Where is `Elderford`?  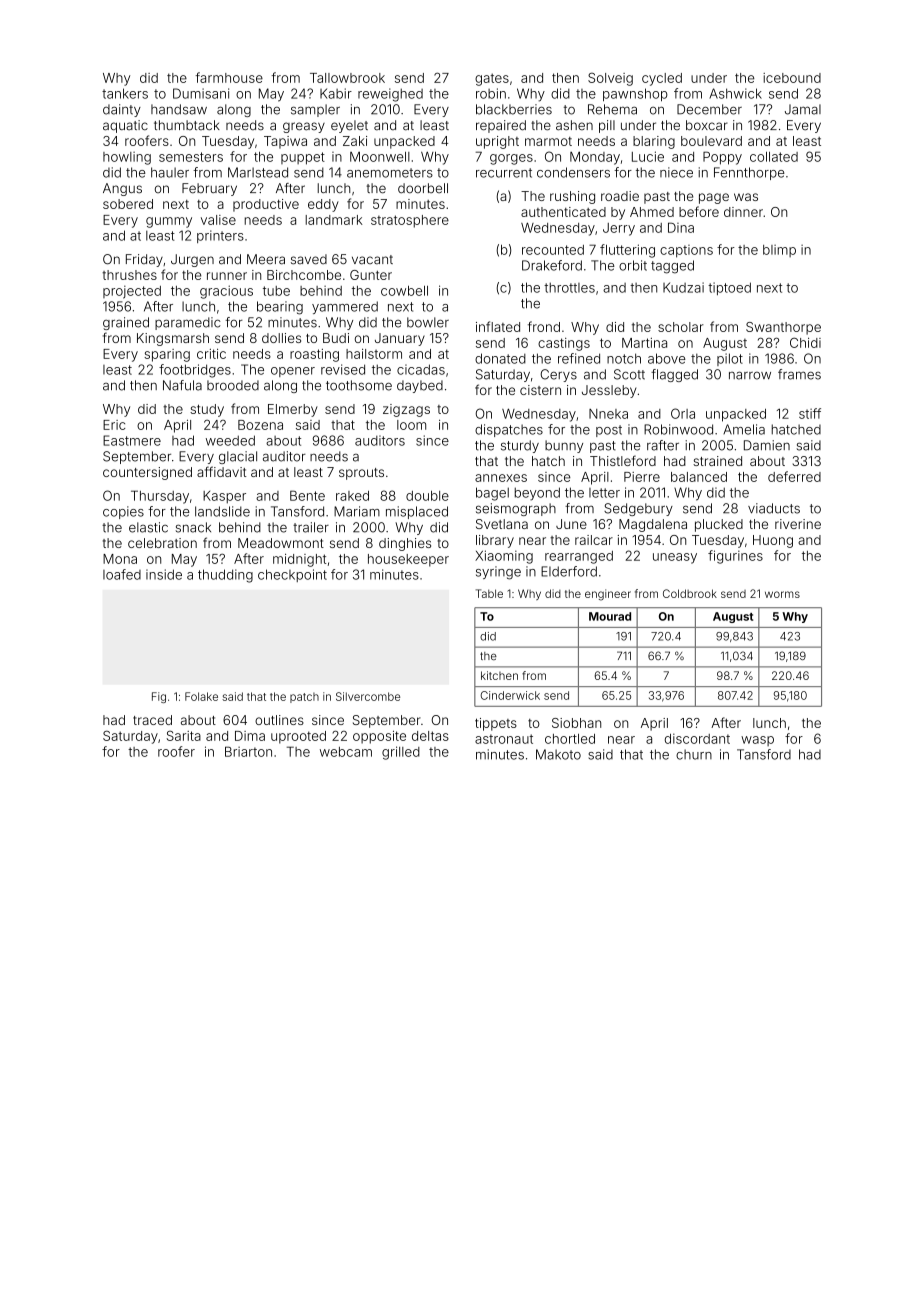
Elderford is located at coordinates (569, 571).
